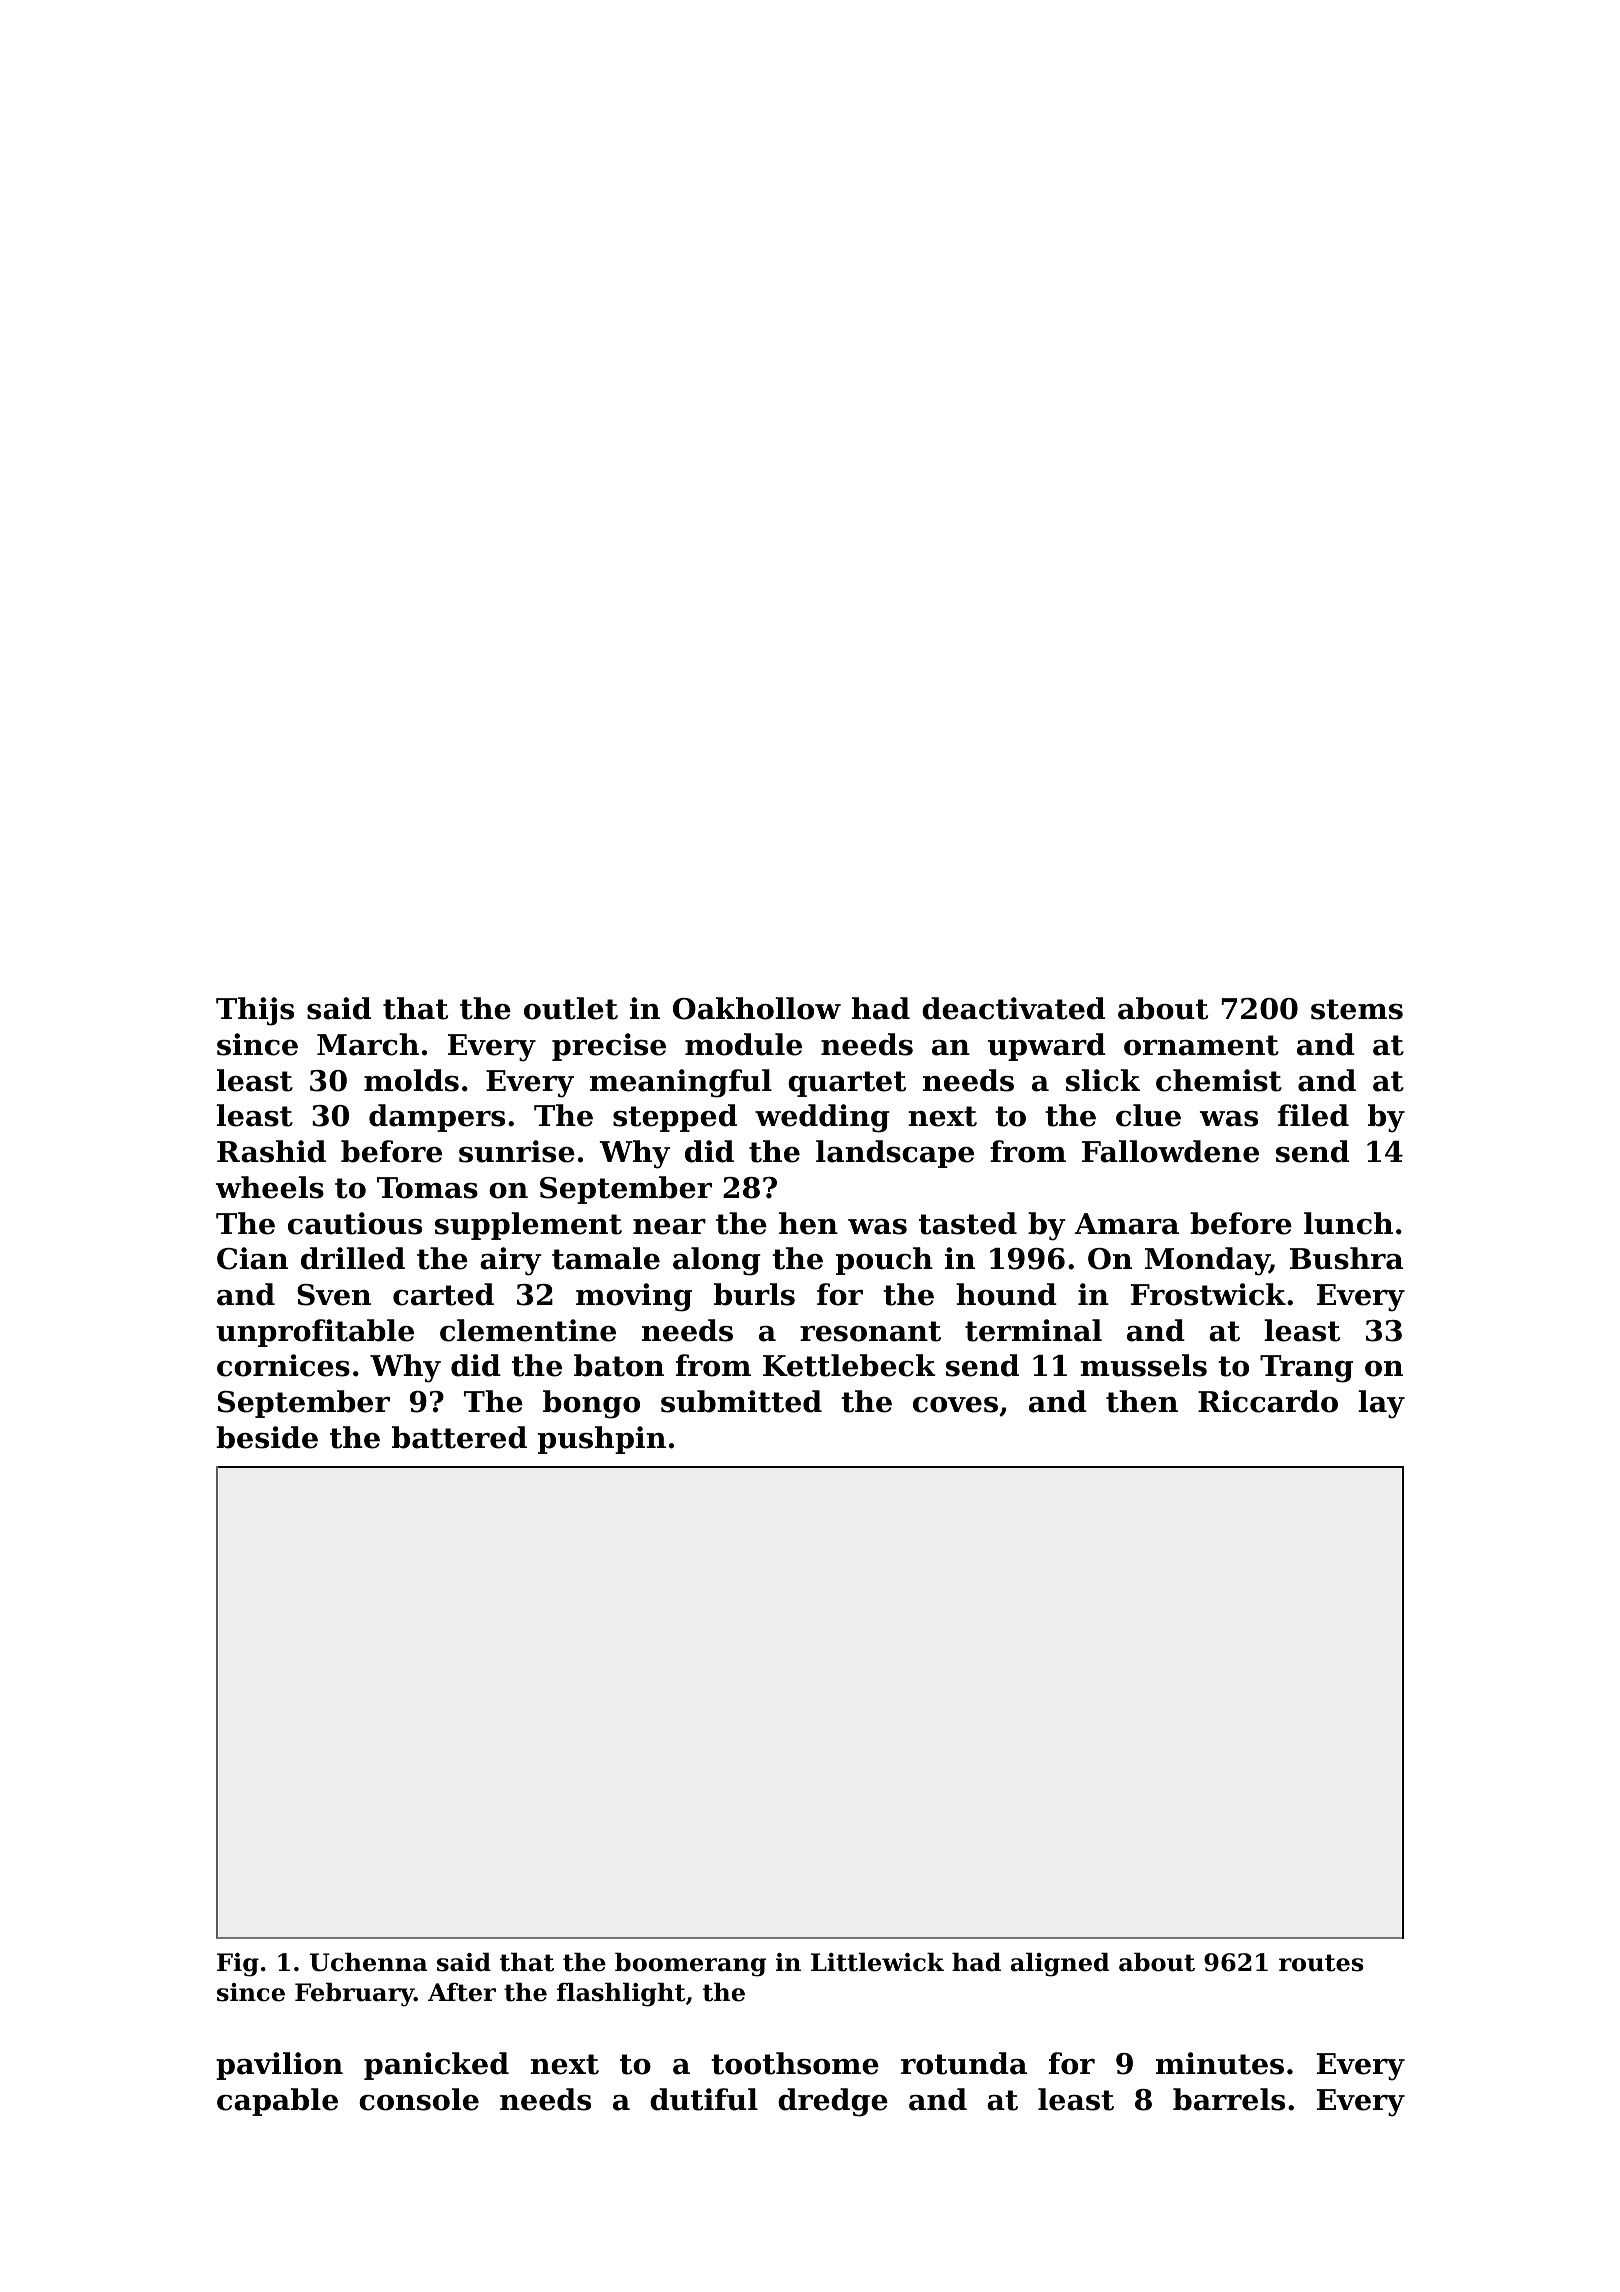 The height and width of the document is (2292, 1620). Describe the element at coordinates (833, 2102) in the document. I see `dredge` at that location.
